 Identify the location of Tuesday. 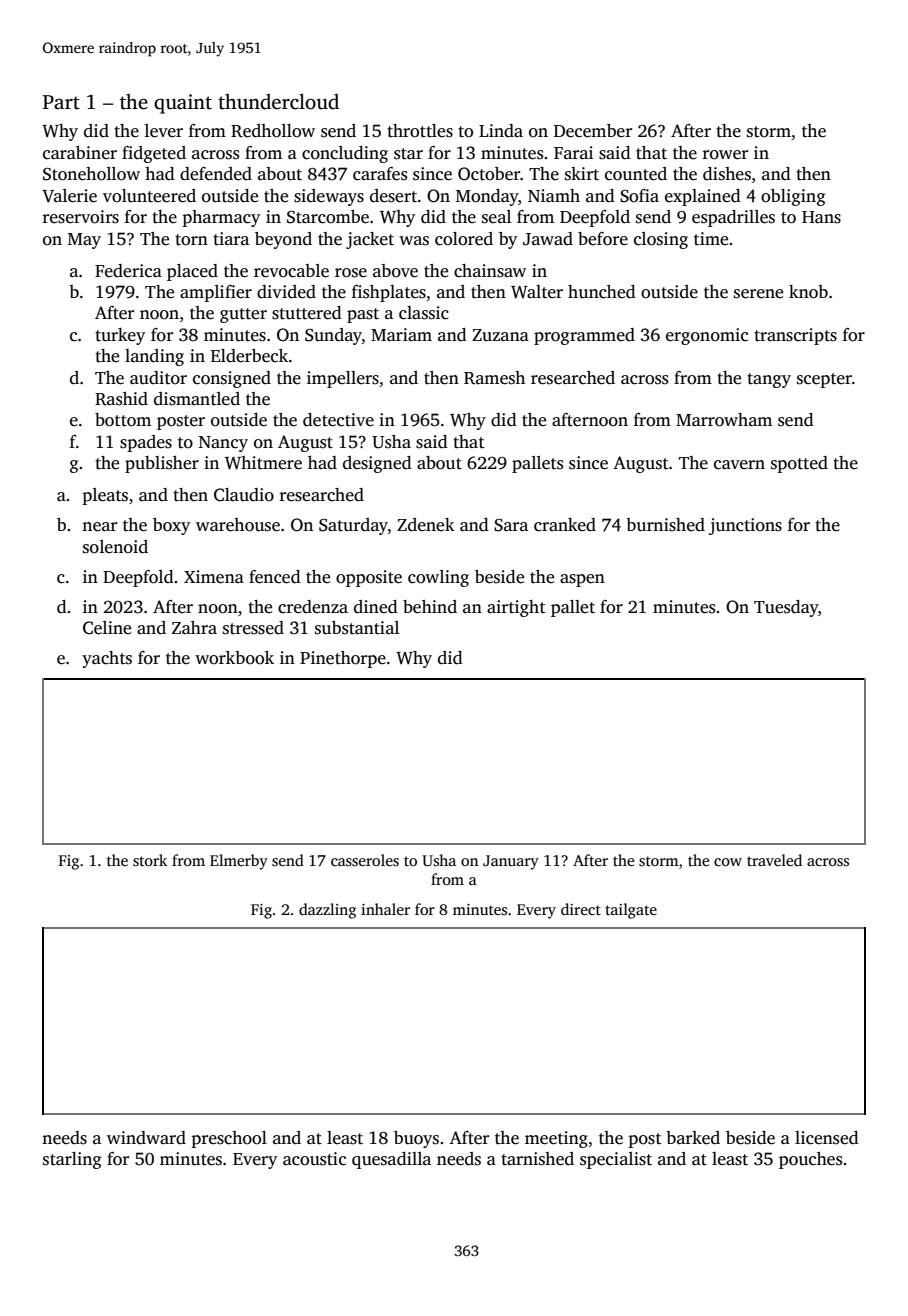
(786, 608).
